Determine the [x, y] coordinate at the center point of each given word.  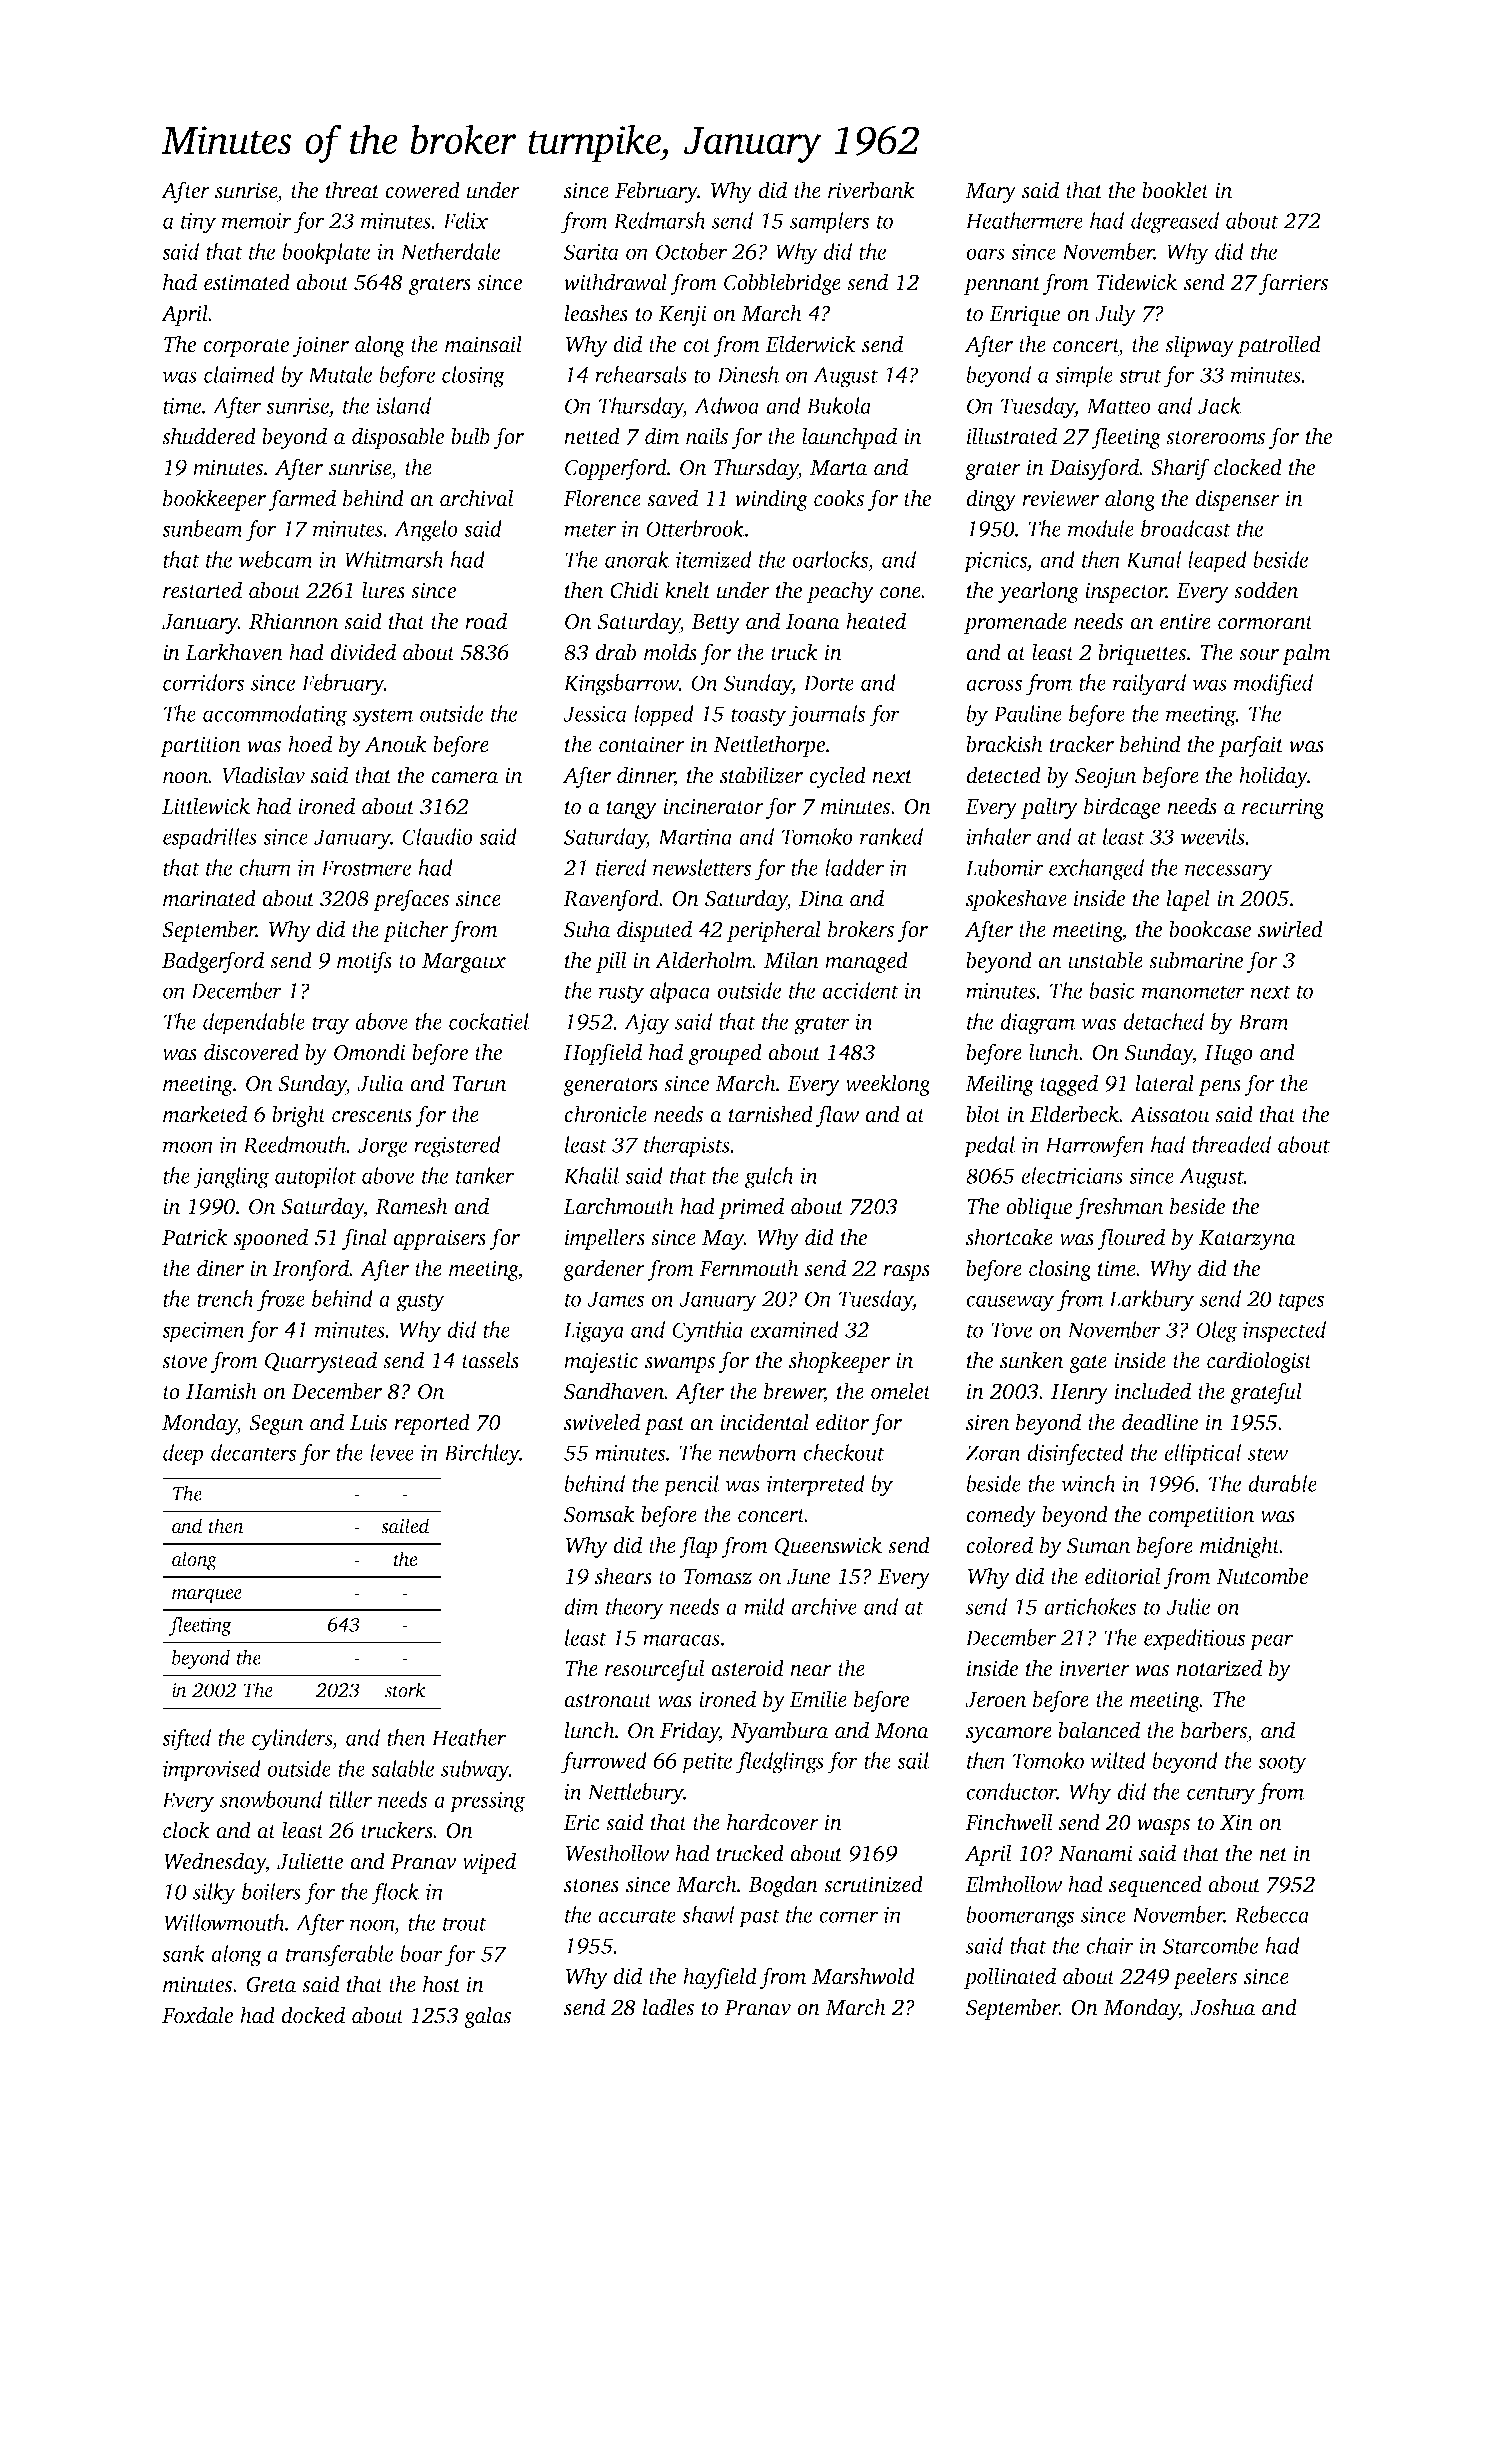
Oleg [1216, 1332]
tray [330, 1025]
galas [487, 2017]
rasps [906, 1273]
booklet [1175, 190]
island [403, 405]
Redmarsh [659, 220]
